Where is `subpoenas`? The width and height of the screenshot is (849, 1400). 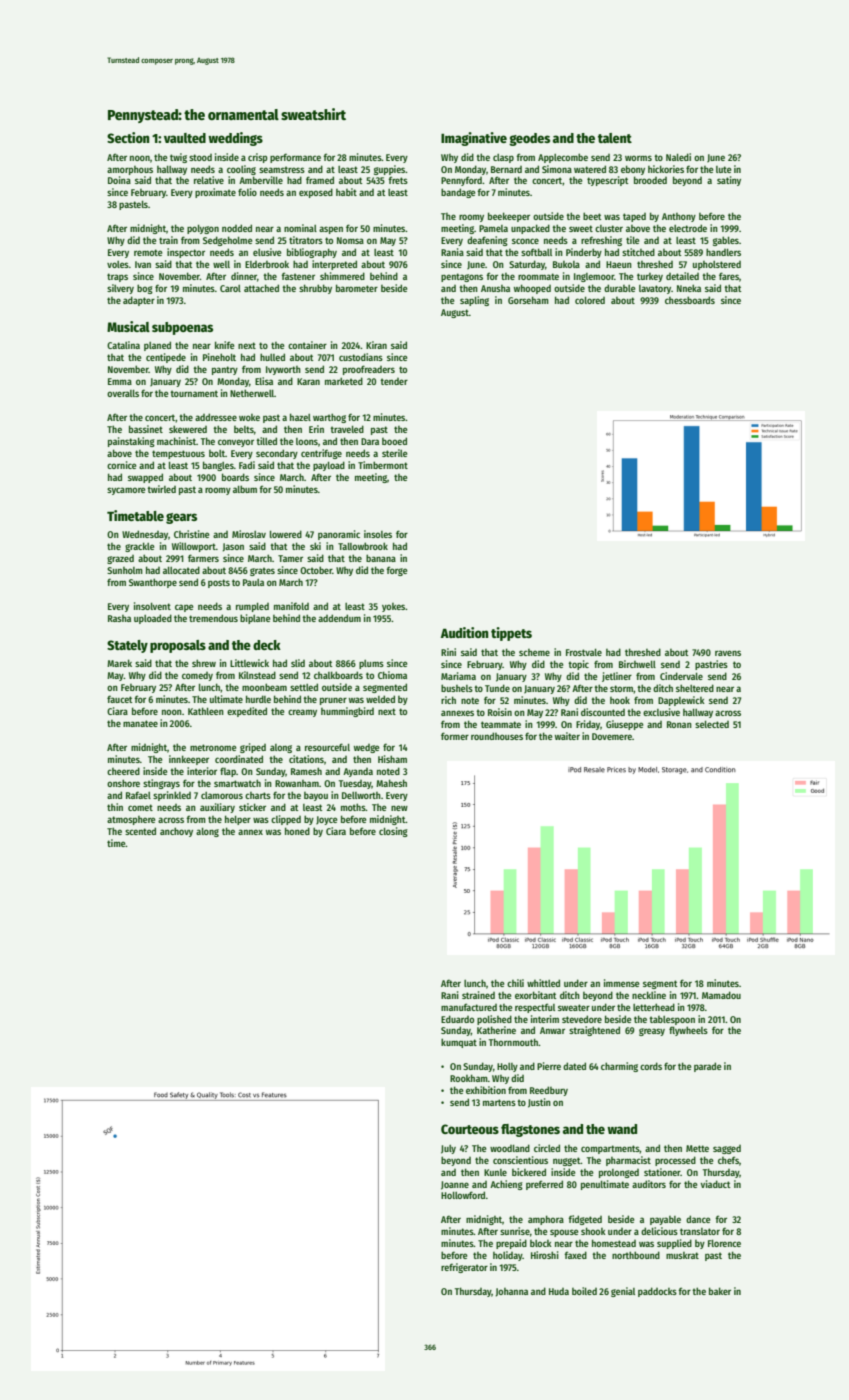 subpoenas is located at coordinates (182, 328).
